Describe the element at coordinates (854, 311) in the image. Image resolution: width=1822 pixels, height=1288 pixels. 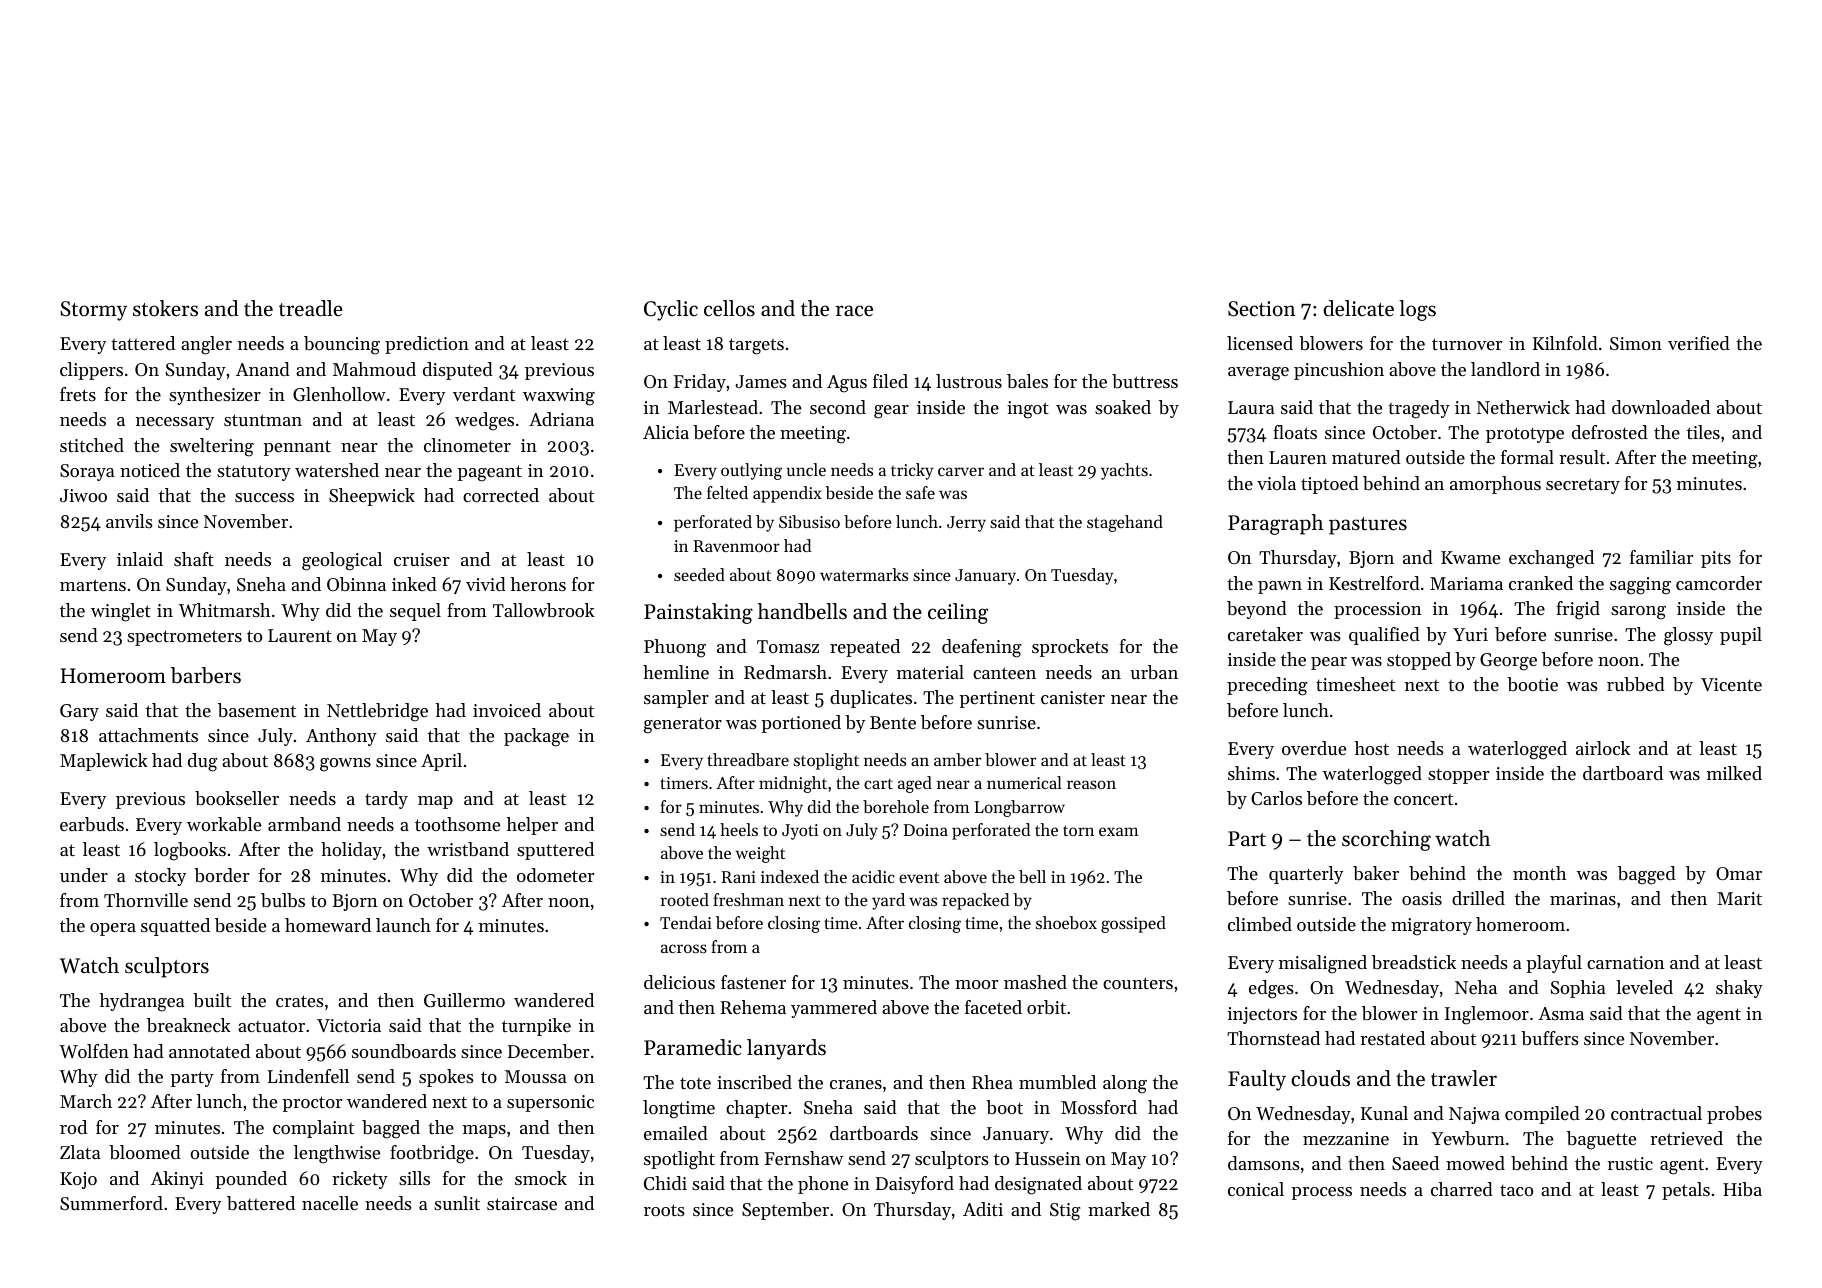
I see `race` at that location.
